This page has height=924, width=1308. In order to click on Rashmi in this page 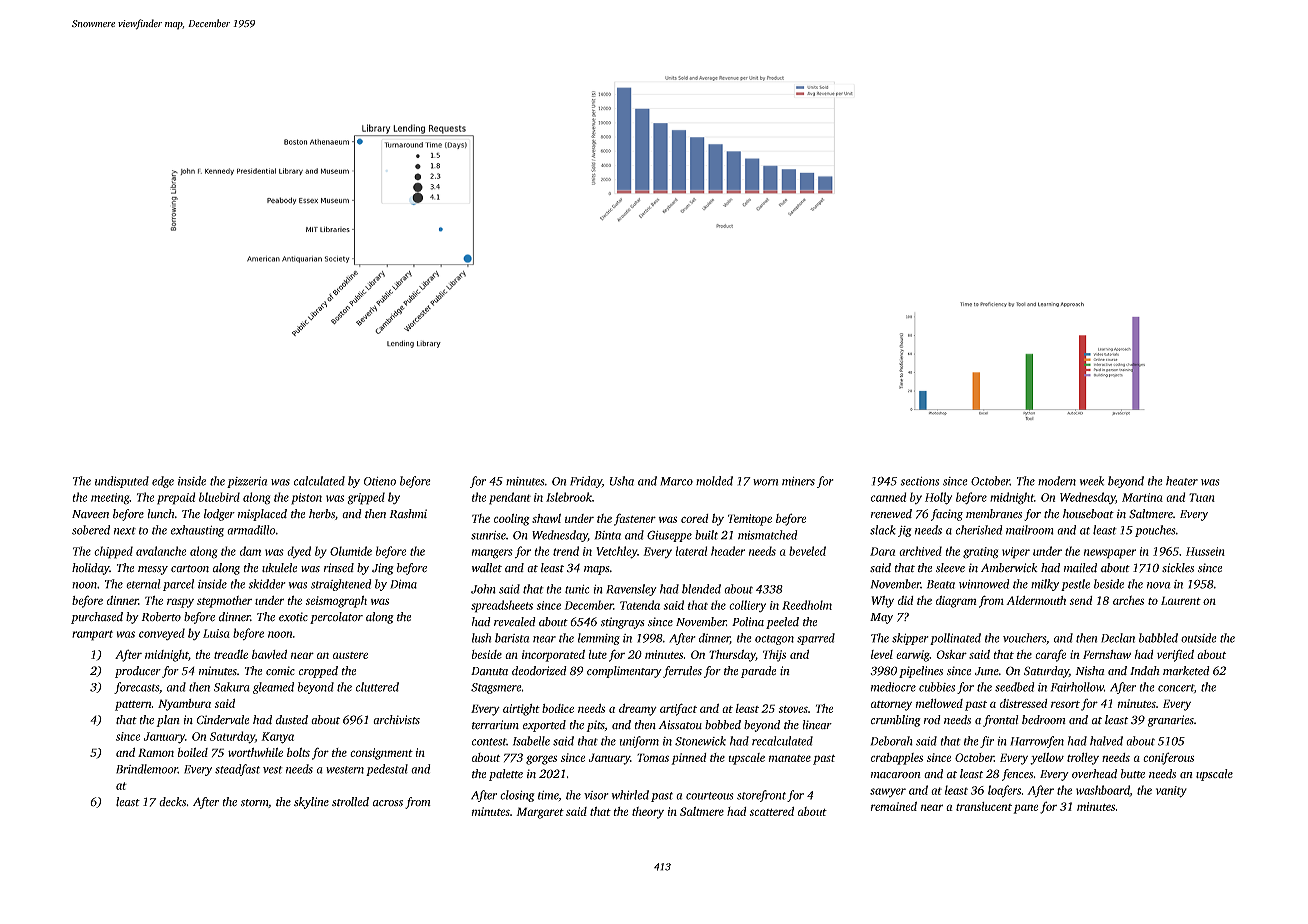, I will do `click(408, 514)`.
